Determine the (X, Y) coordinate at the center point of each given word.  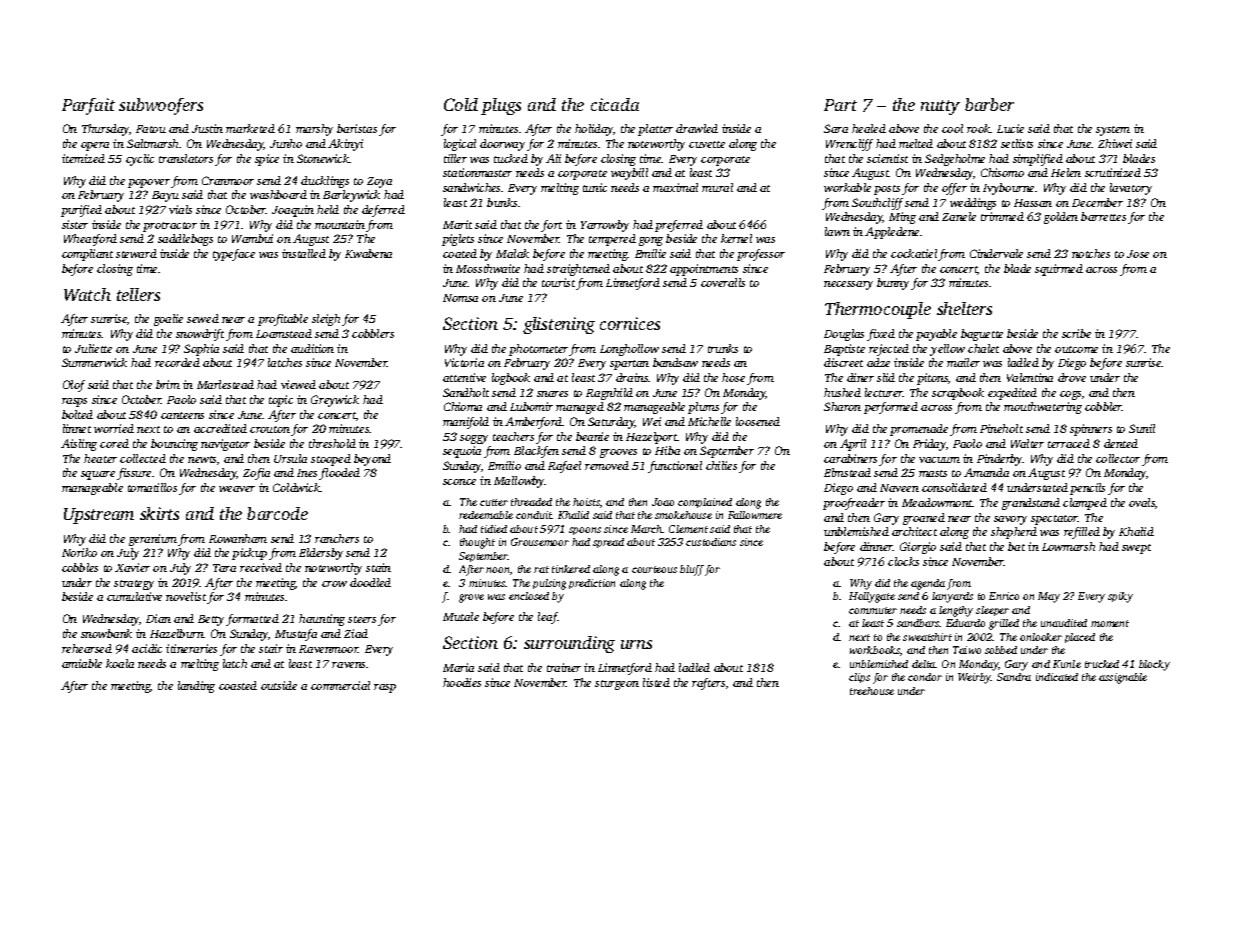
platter (655, 130)
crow (334, 584)
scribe (1076, 333)
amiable (82, 663)
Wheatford (90, 240)
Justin (207, 128)
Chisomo (1002, 172)
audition (312, 348)
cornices (630, 323)
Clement (688, 529)
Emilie (650, 253)
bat (1016, 546)
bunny (893, 284)
